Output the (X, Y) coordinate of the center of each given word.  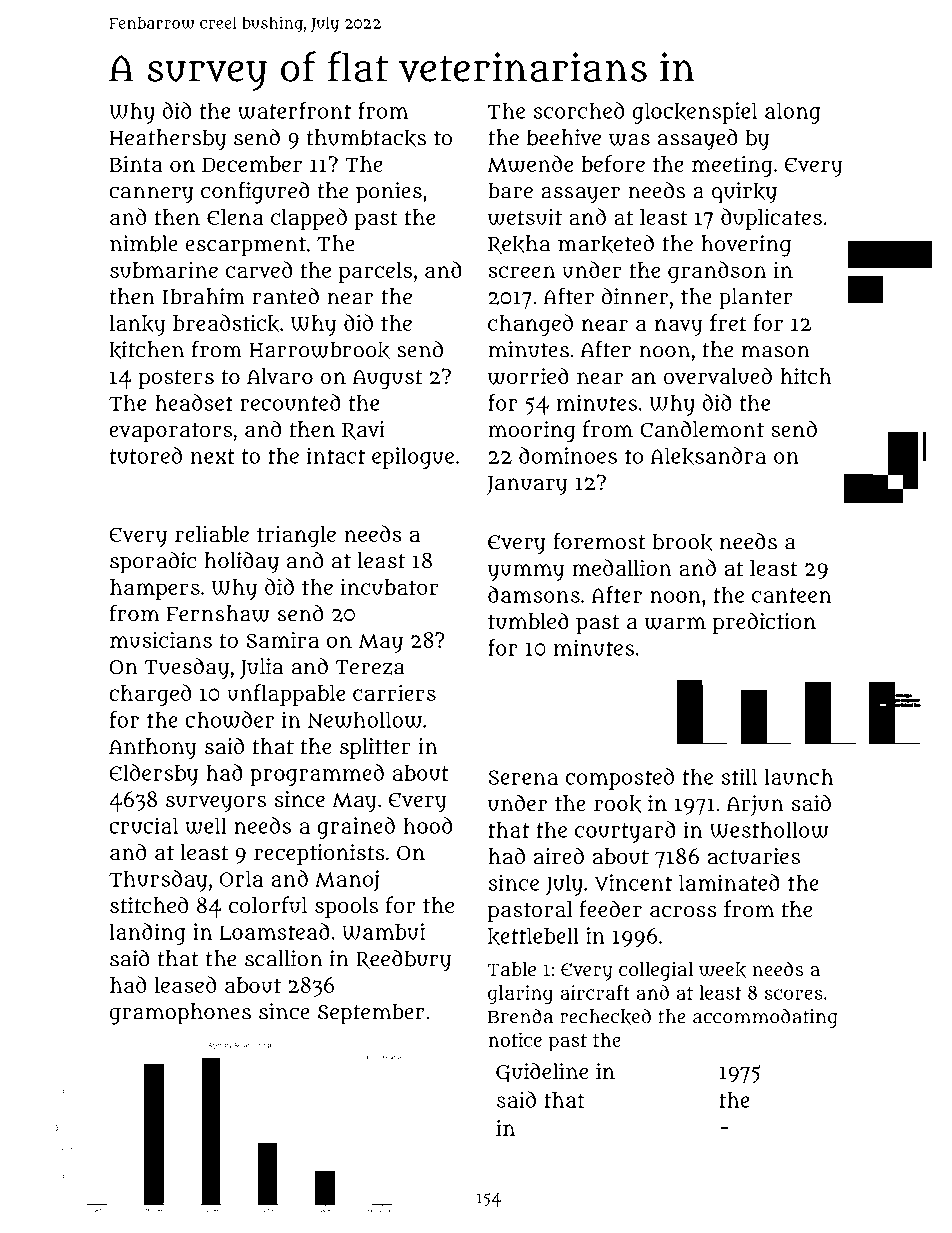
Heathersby (168, 140)
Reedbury (403, 961)
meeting (732, 166)
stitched (149, 904)
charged (150, 695)
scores (794, 994)
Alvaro (280, 376)
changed (530, 325)
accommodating (765, 1018)
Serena (523, 777)
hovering (746, 246)
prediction (764, 623)
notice (515, 1039)
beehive (564, 137)
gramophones (180, 1014)
